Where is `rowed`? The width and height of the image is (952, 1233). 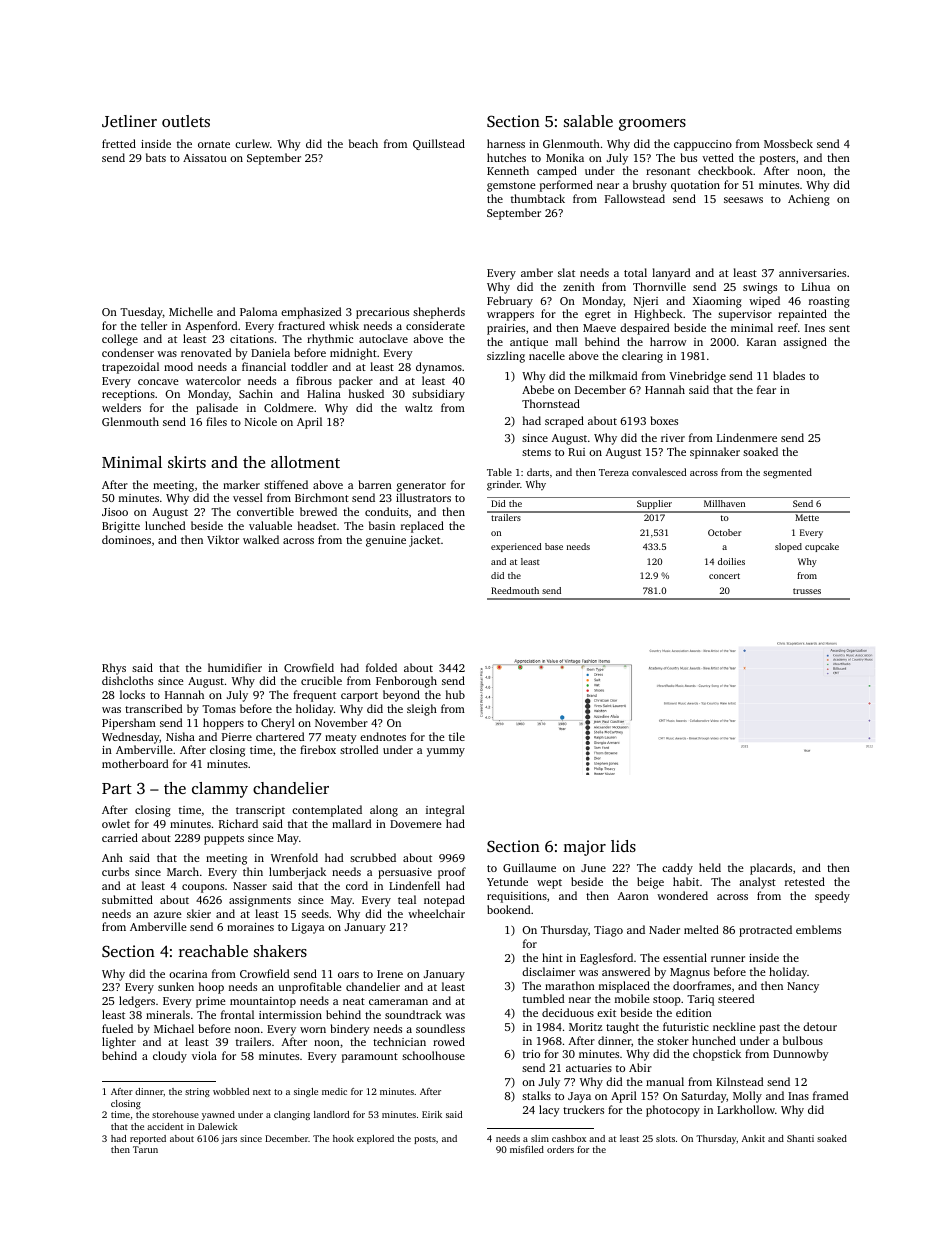
rowed is located at coordinates (449, 1041).
